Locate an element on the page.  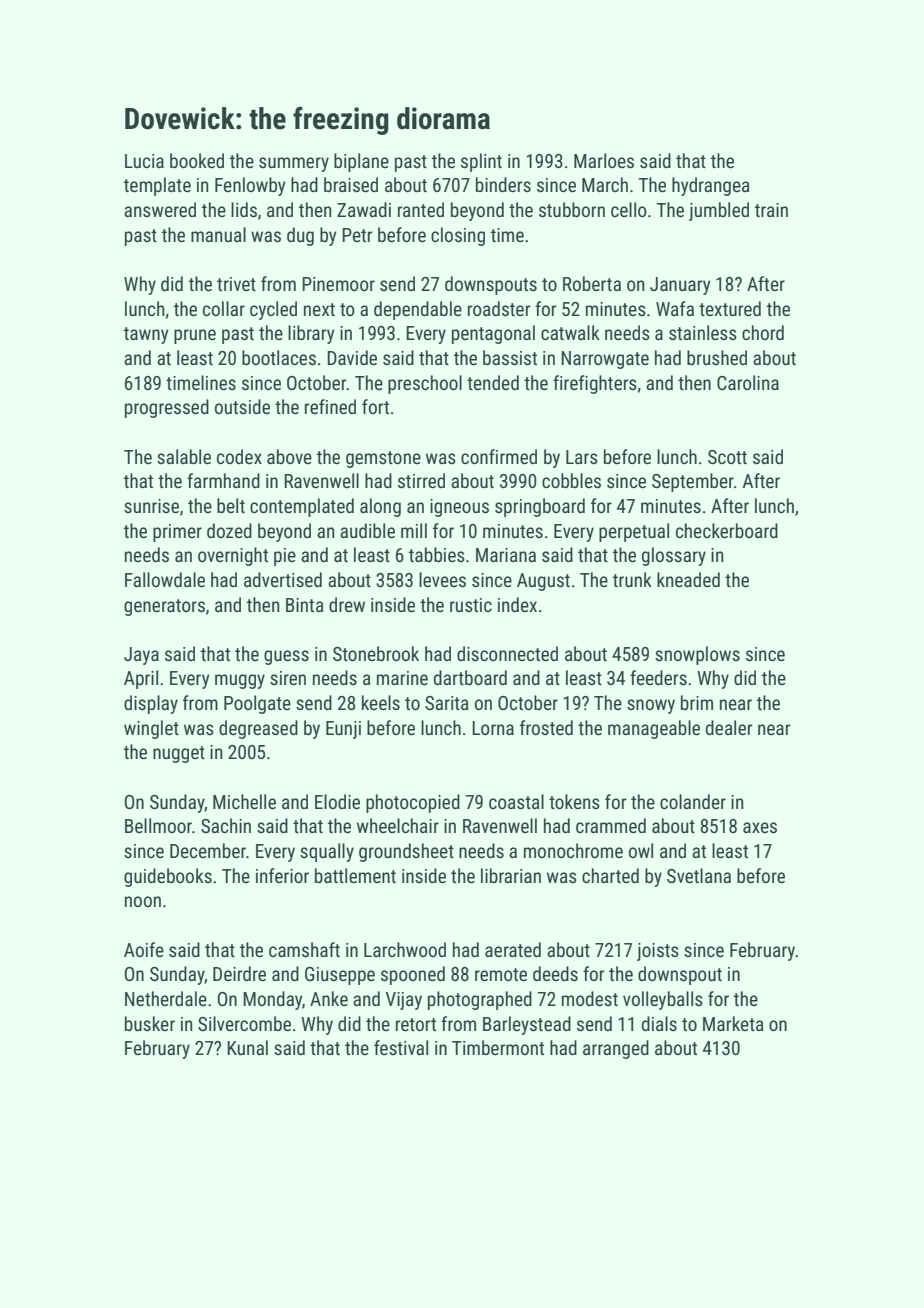
perpetual is located at coordinates (634, 532).
